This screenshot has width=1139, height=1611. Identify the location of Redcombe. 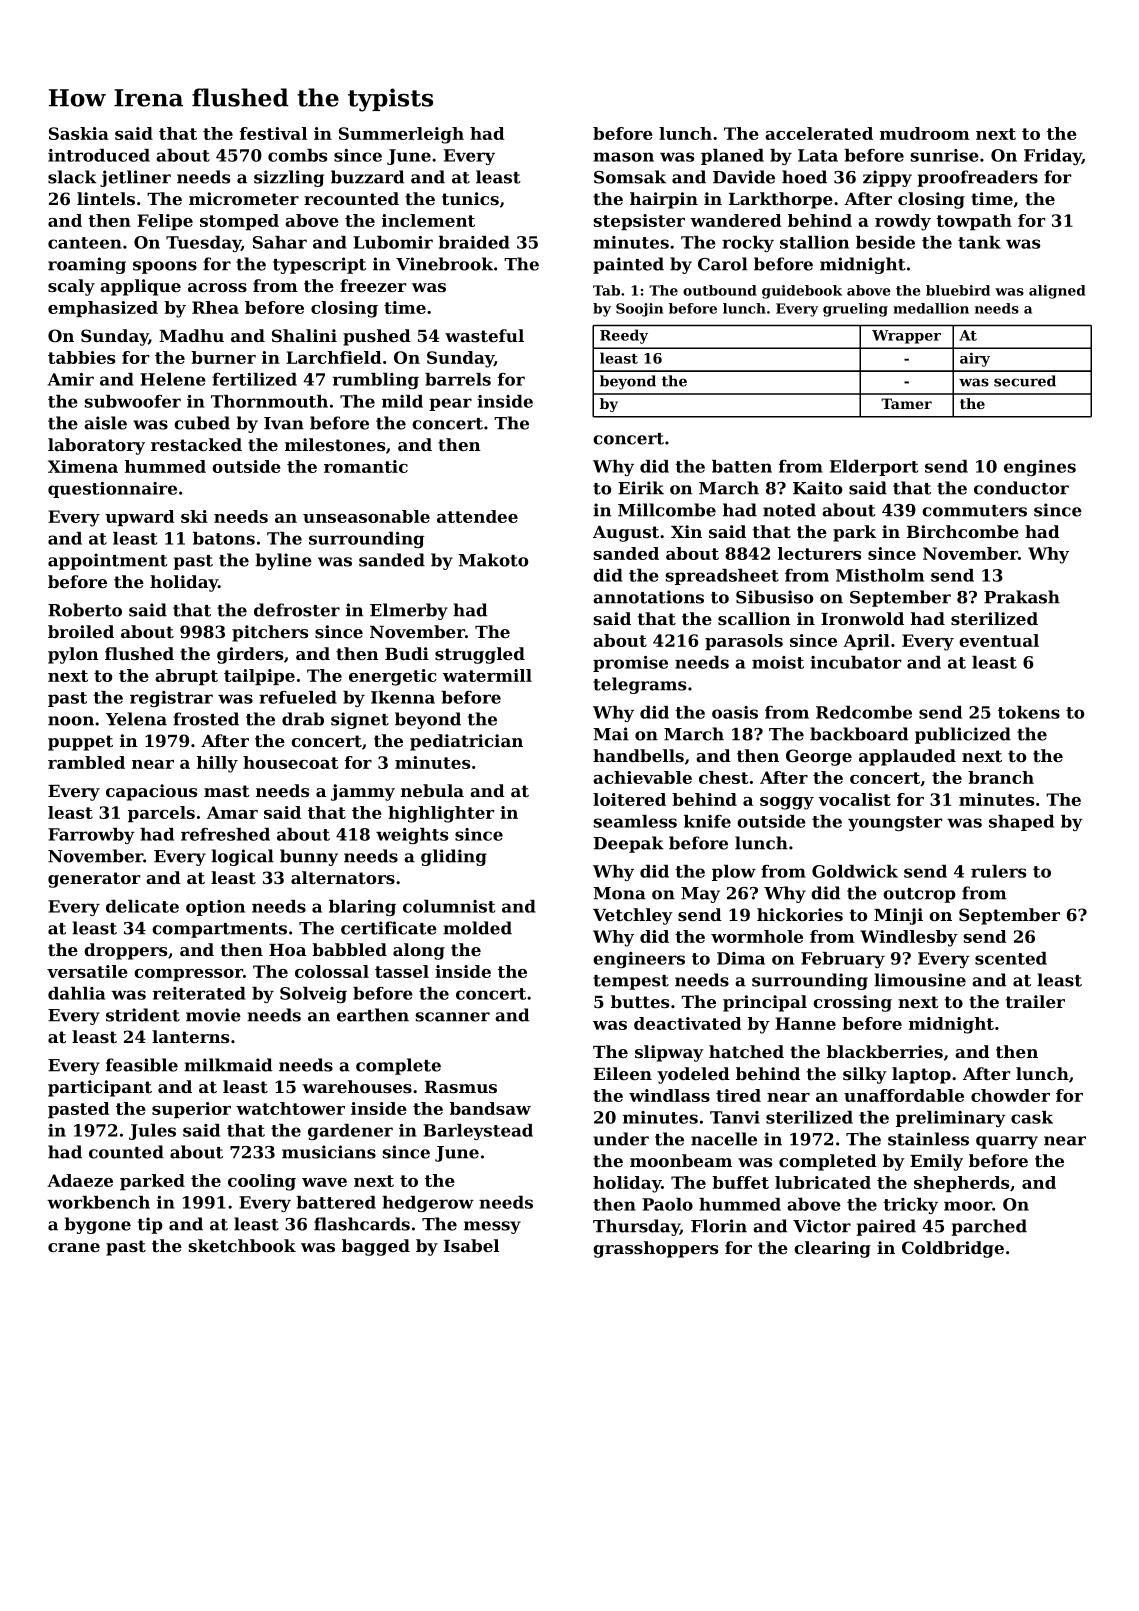
(864, 712).
